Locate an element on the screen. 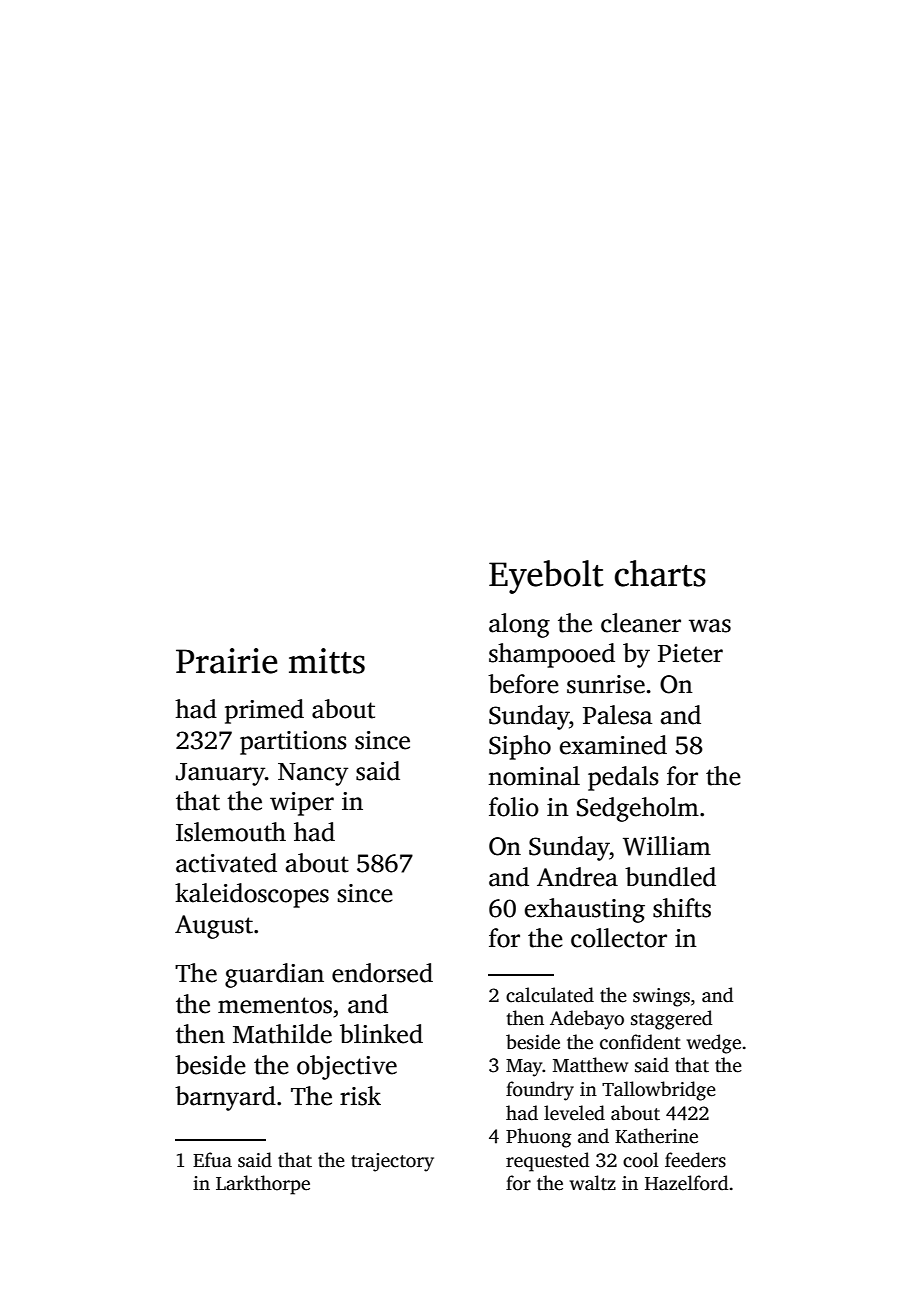 The width and height of the screenshot is (924, 1311). pedals is located at coordinates (623, 778).
